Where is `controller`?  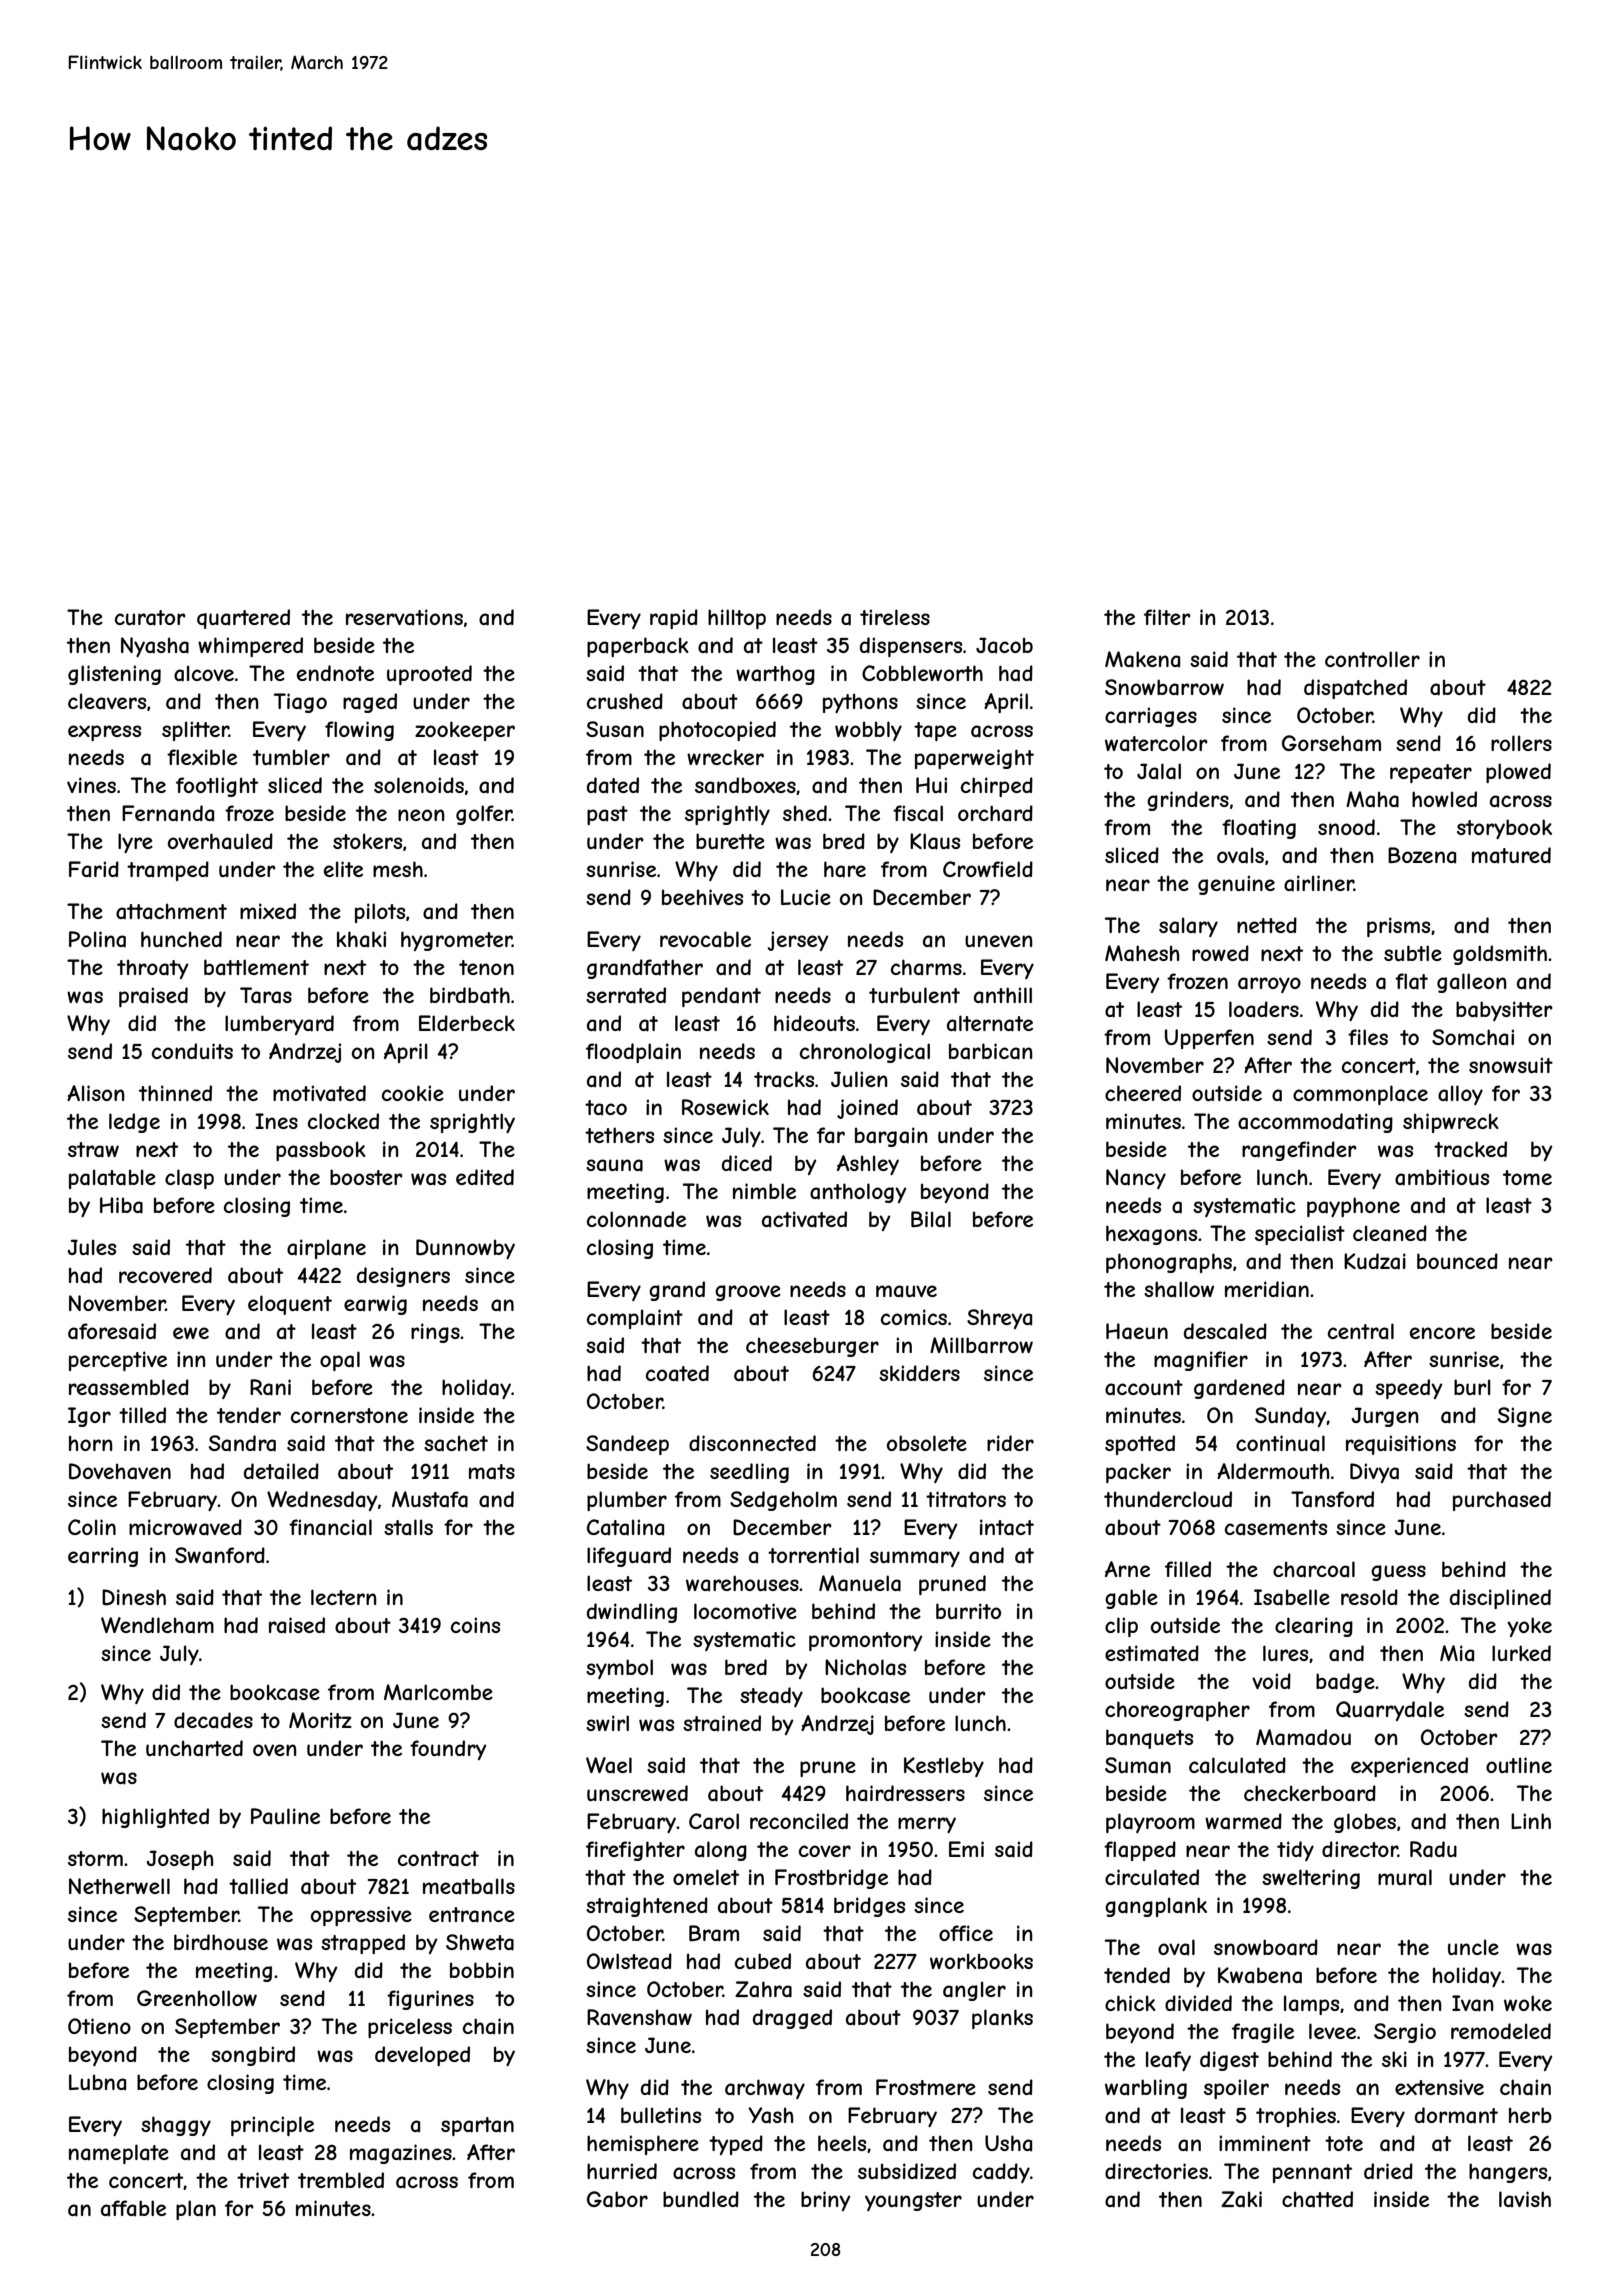 controller is located at coordinates (1372, 659).
